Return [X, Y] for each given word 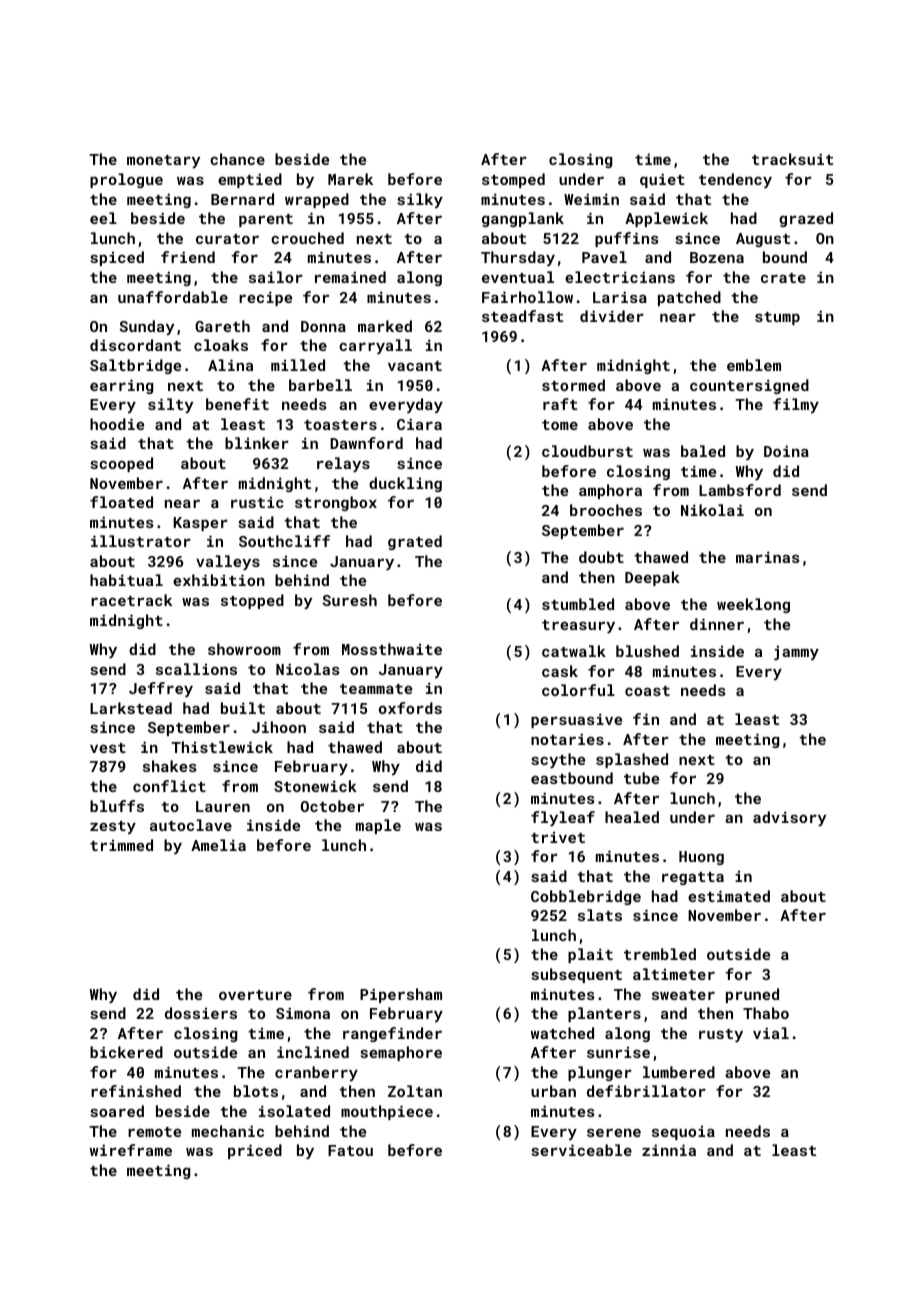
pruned [752, 995]
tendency [735, 180]
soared [117, 1111]
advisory [789, 819]
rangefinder [392, 1034]
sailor [276, 277]
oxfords [410, 708]
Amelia [218, 845]
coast [647, 691]
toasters [340, 425]
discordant [135, 345]
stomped [513, 180]
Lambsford [740, 490]
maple [378, 826]
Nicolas [308, 669]
